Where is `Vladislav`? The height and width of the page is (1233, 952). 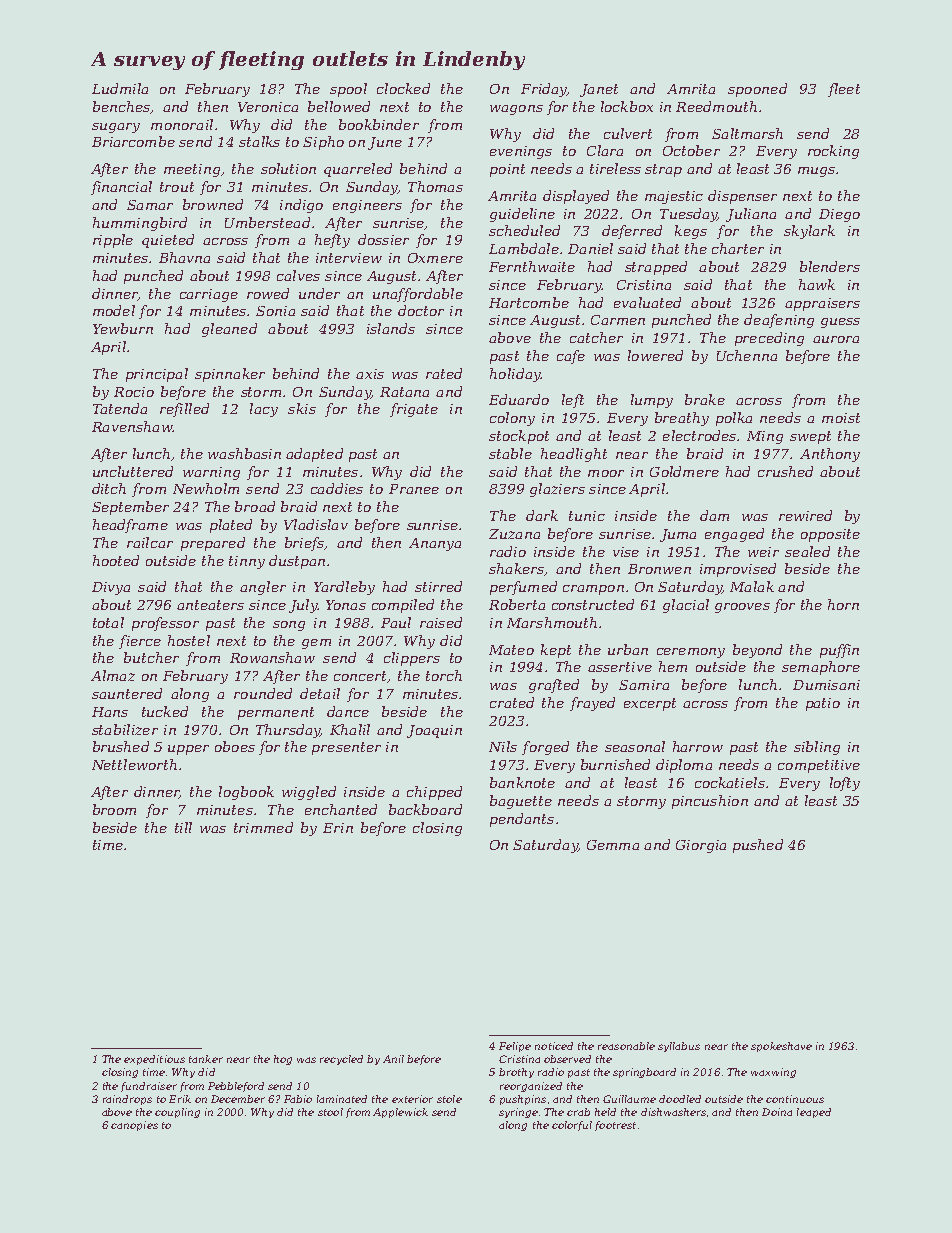 Vladislav is located at coordinates (316, 524).
